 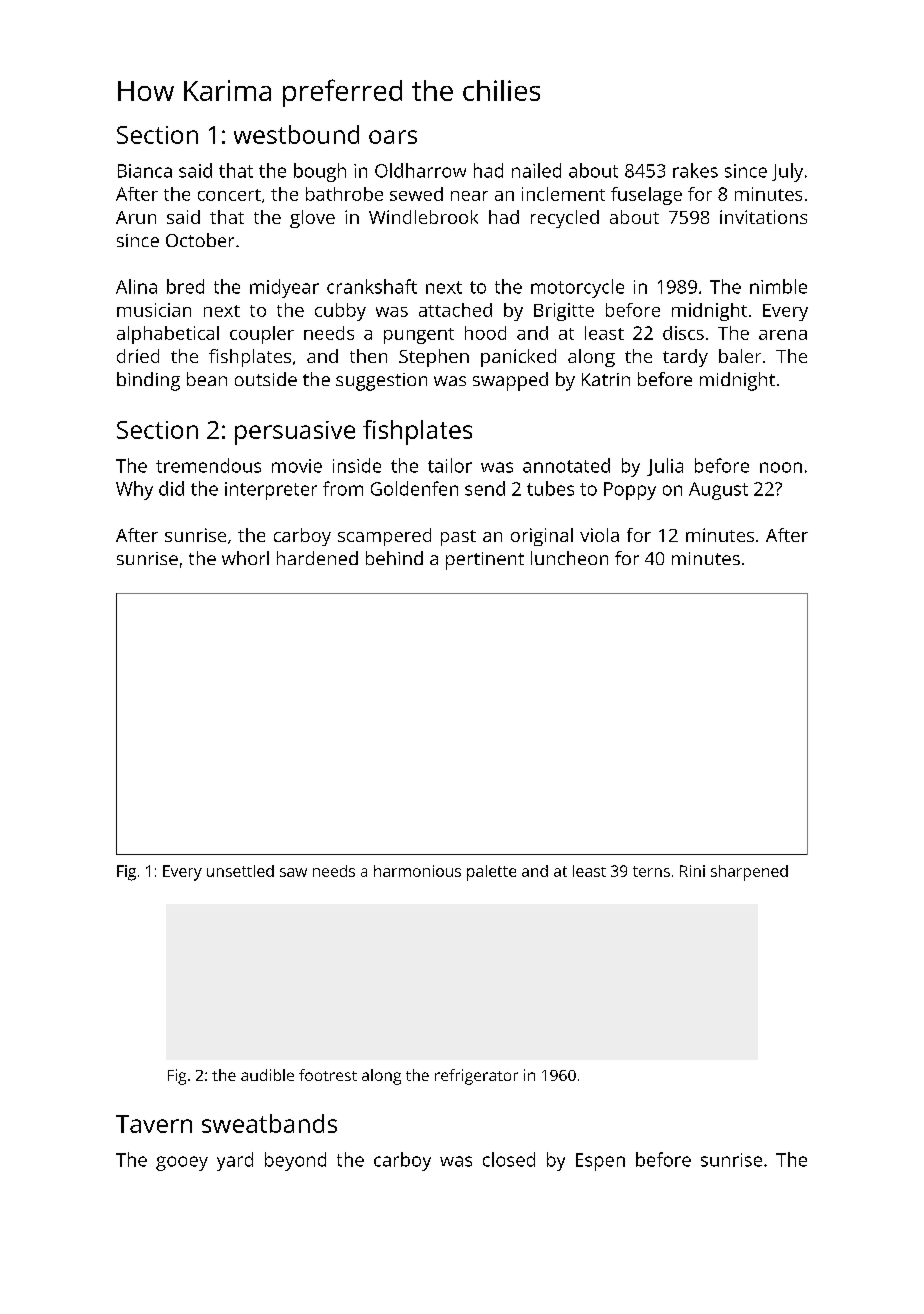 I want to click on Arun, so click(x=136, y=217).
